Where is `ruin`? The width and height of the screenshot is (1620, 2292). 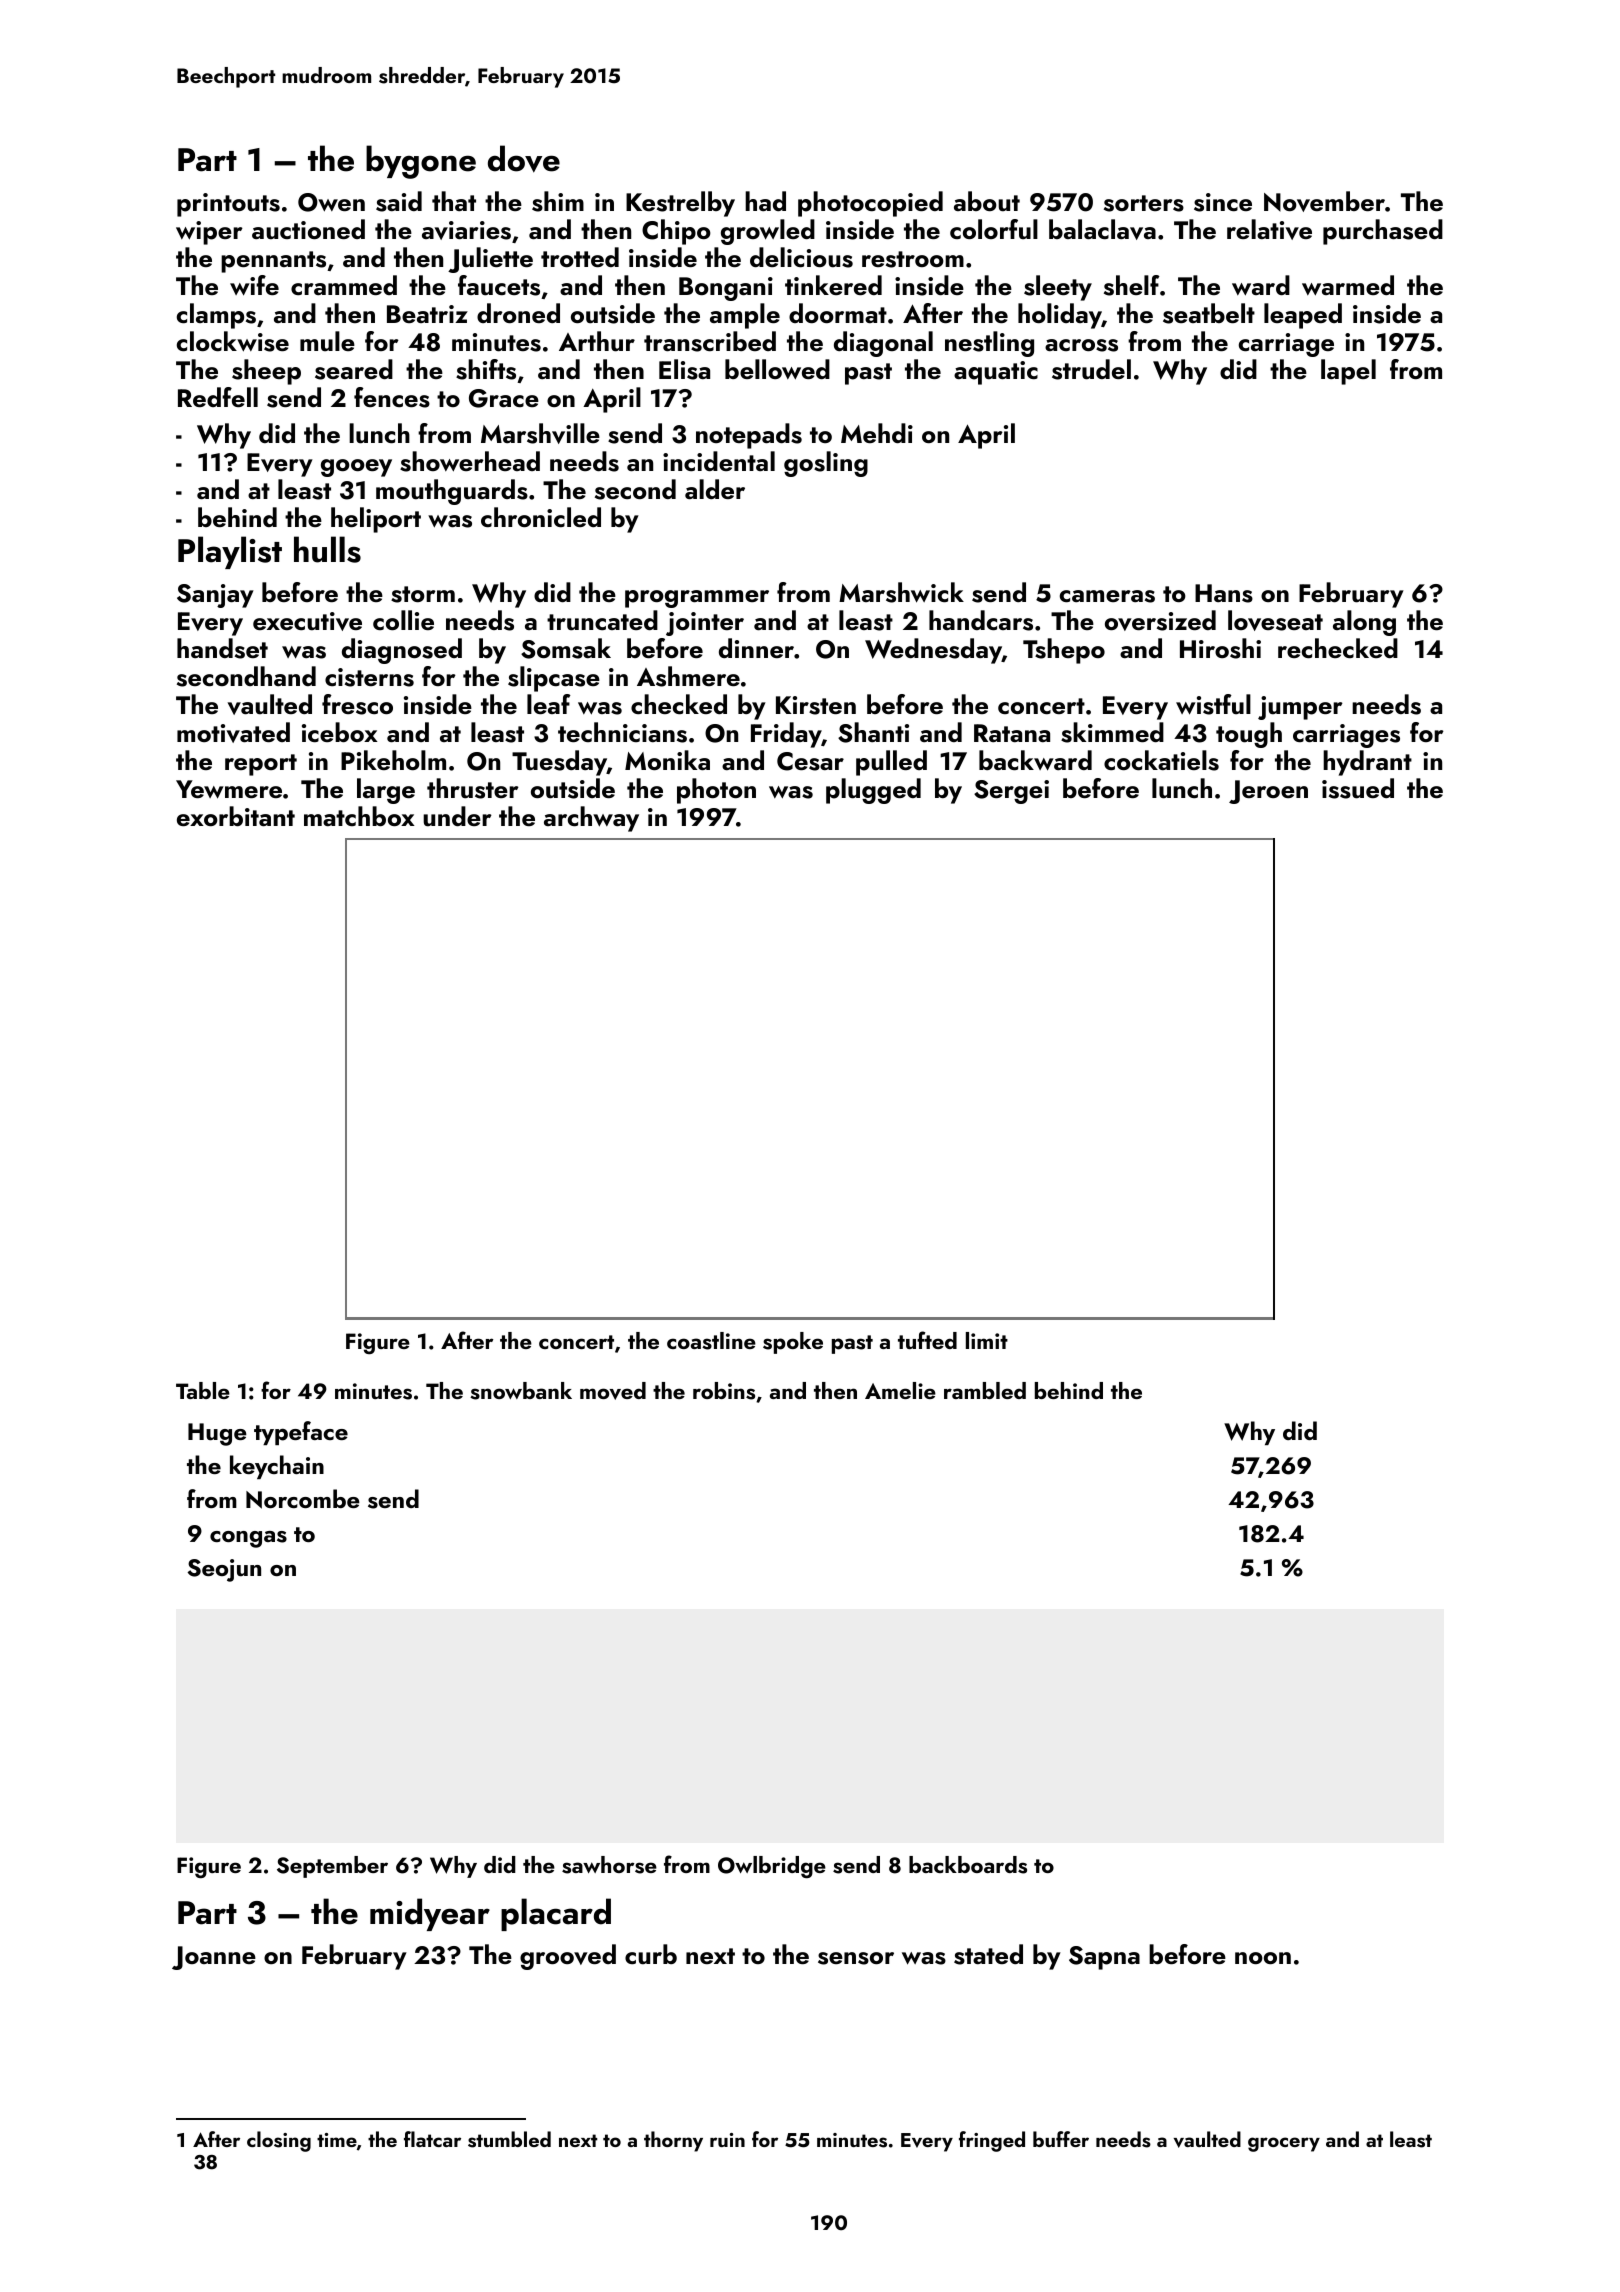
ruin is located at coordinates (727, 2140).
